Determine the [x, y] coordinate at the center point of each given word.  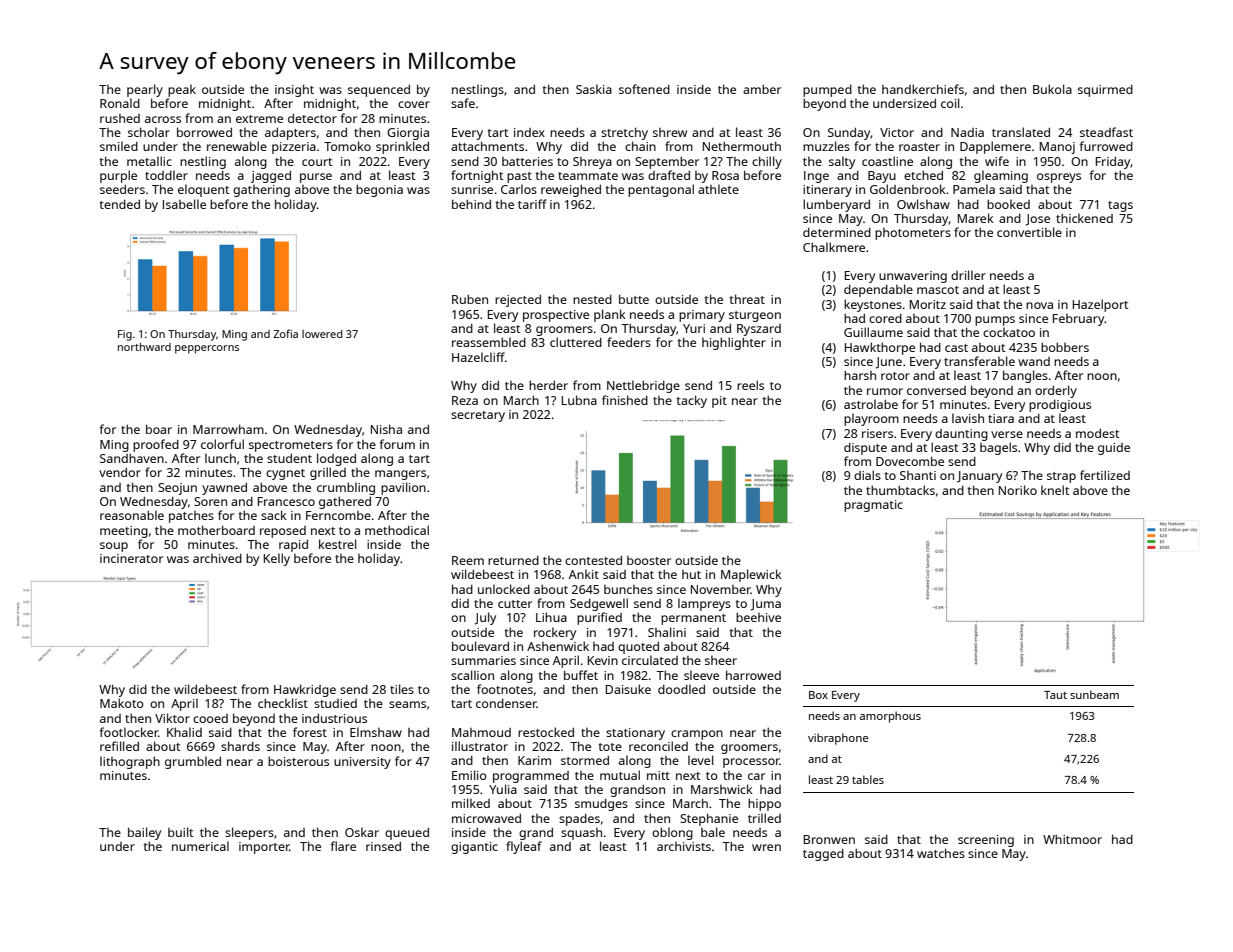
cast [956, 348]
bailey [144, 833]
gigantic [474, 848]
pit [719, 402]
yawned [224, 489]
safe [463, 103]
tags [1120, 206]
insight [294, 90]
